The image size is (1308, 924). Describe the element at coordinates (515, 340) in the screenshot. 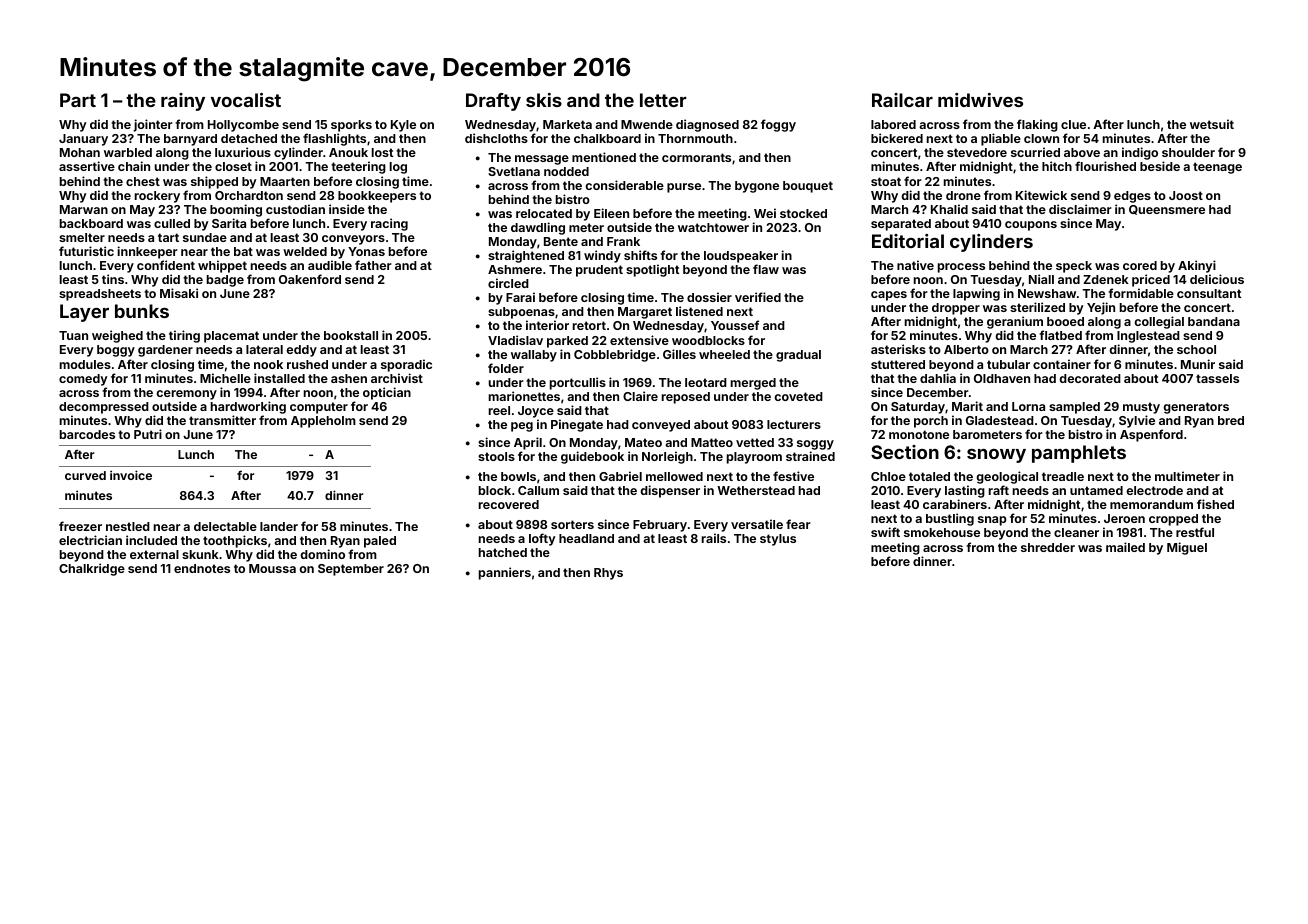

I see `Vladislav` at that location.
